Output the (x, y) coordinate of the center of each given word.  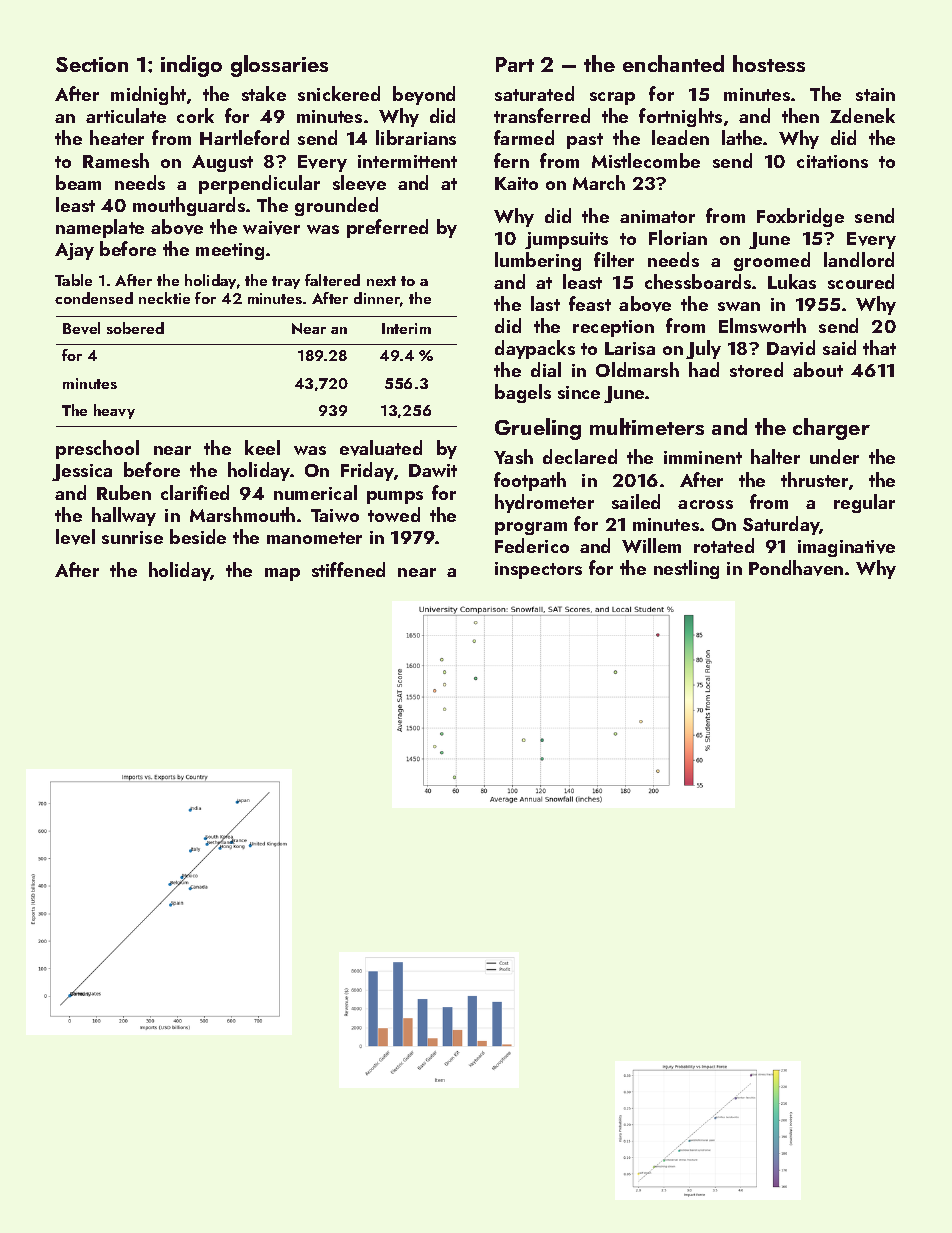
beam (78, 182)
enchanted (673, 63)
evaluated (381, 448)
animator (657, 216)
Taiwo (335, 515)
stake (264, 93)
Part (515, 64)
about (818, 369)
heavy (114, 411)
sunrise (132, 537)
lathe (742, 137)
